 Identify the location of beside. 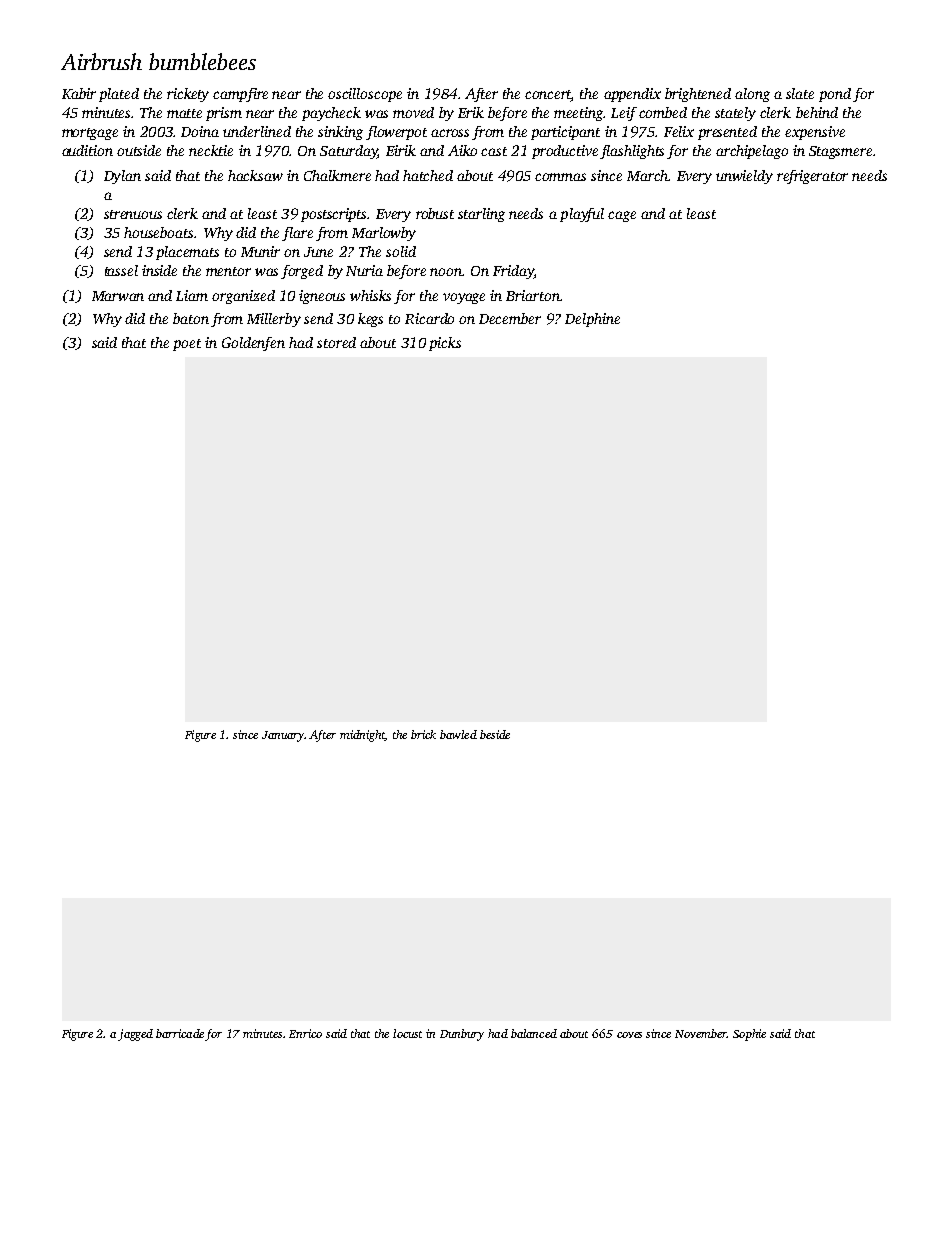
(495, 734).
